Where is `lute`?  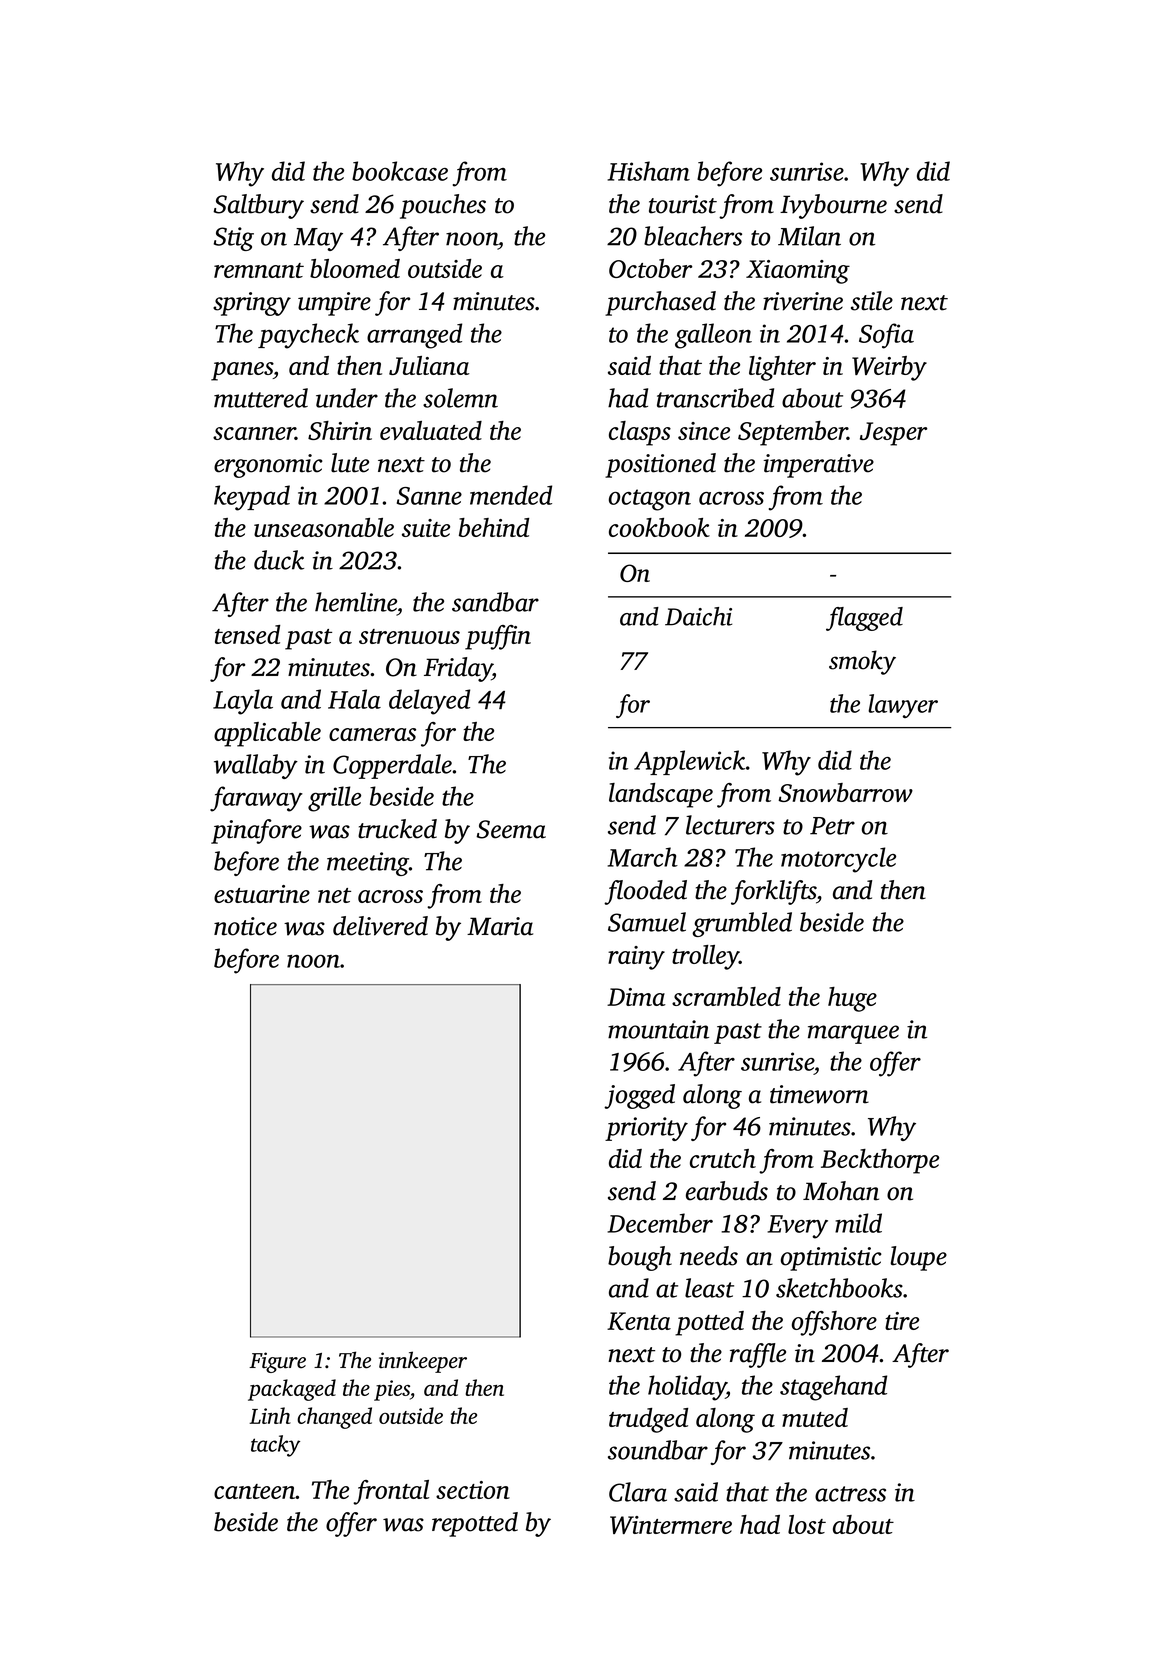
lute is located at coordinates (350, 463).
